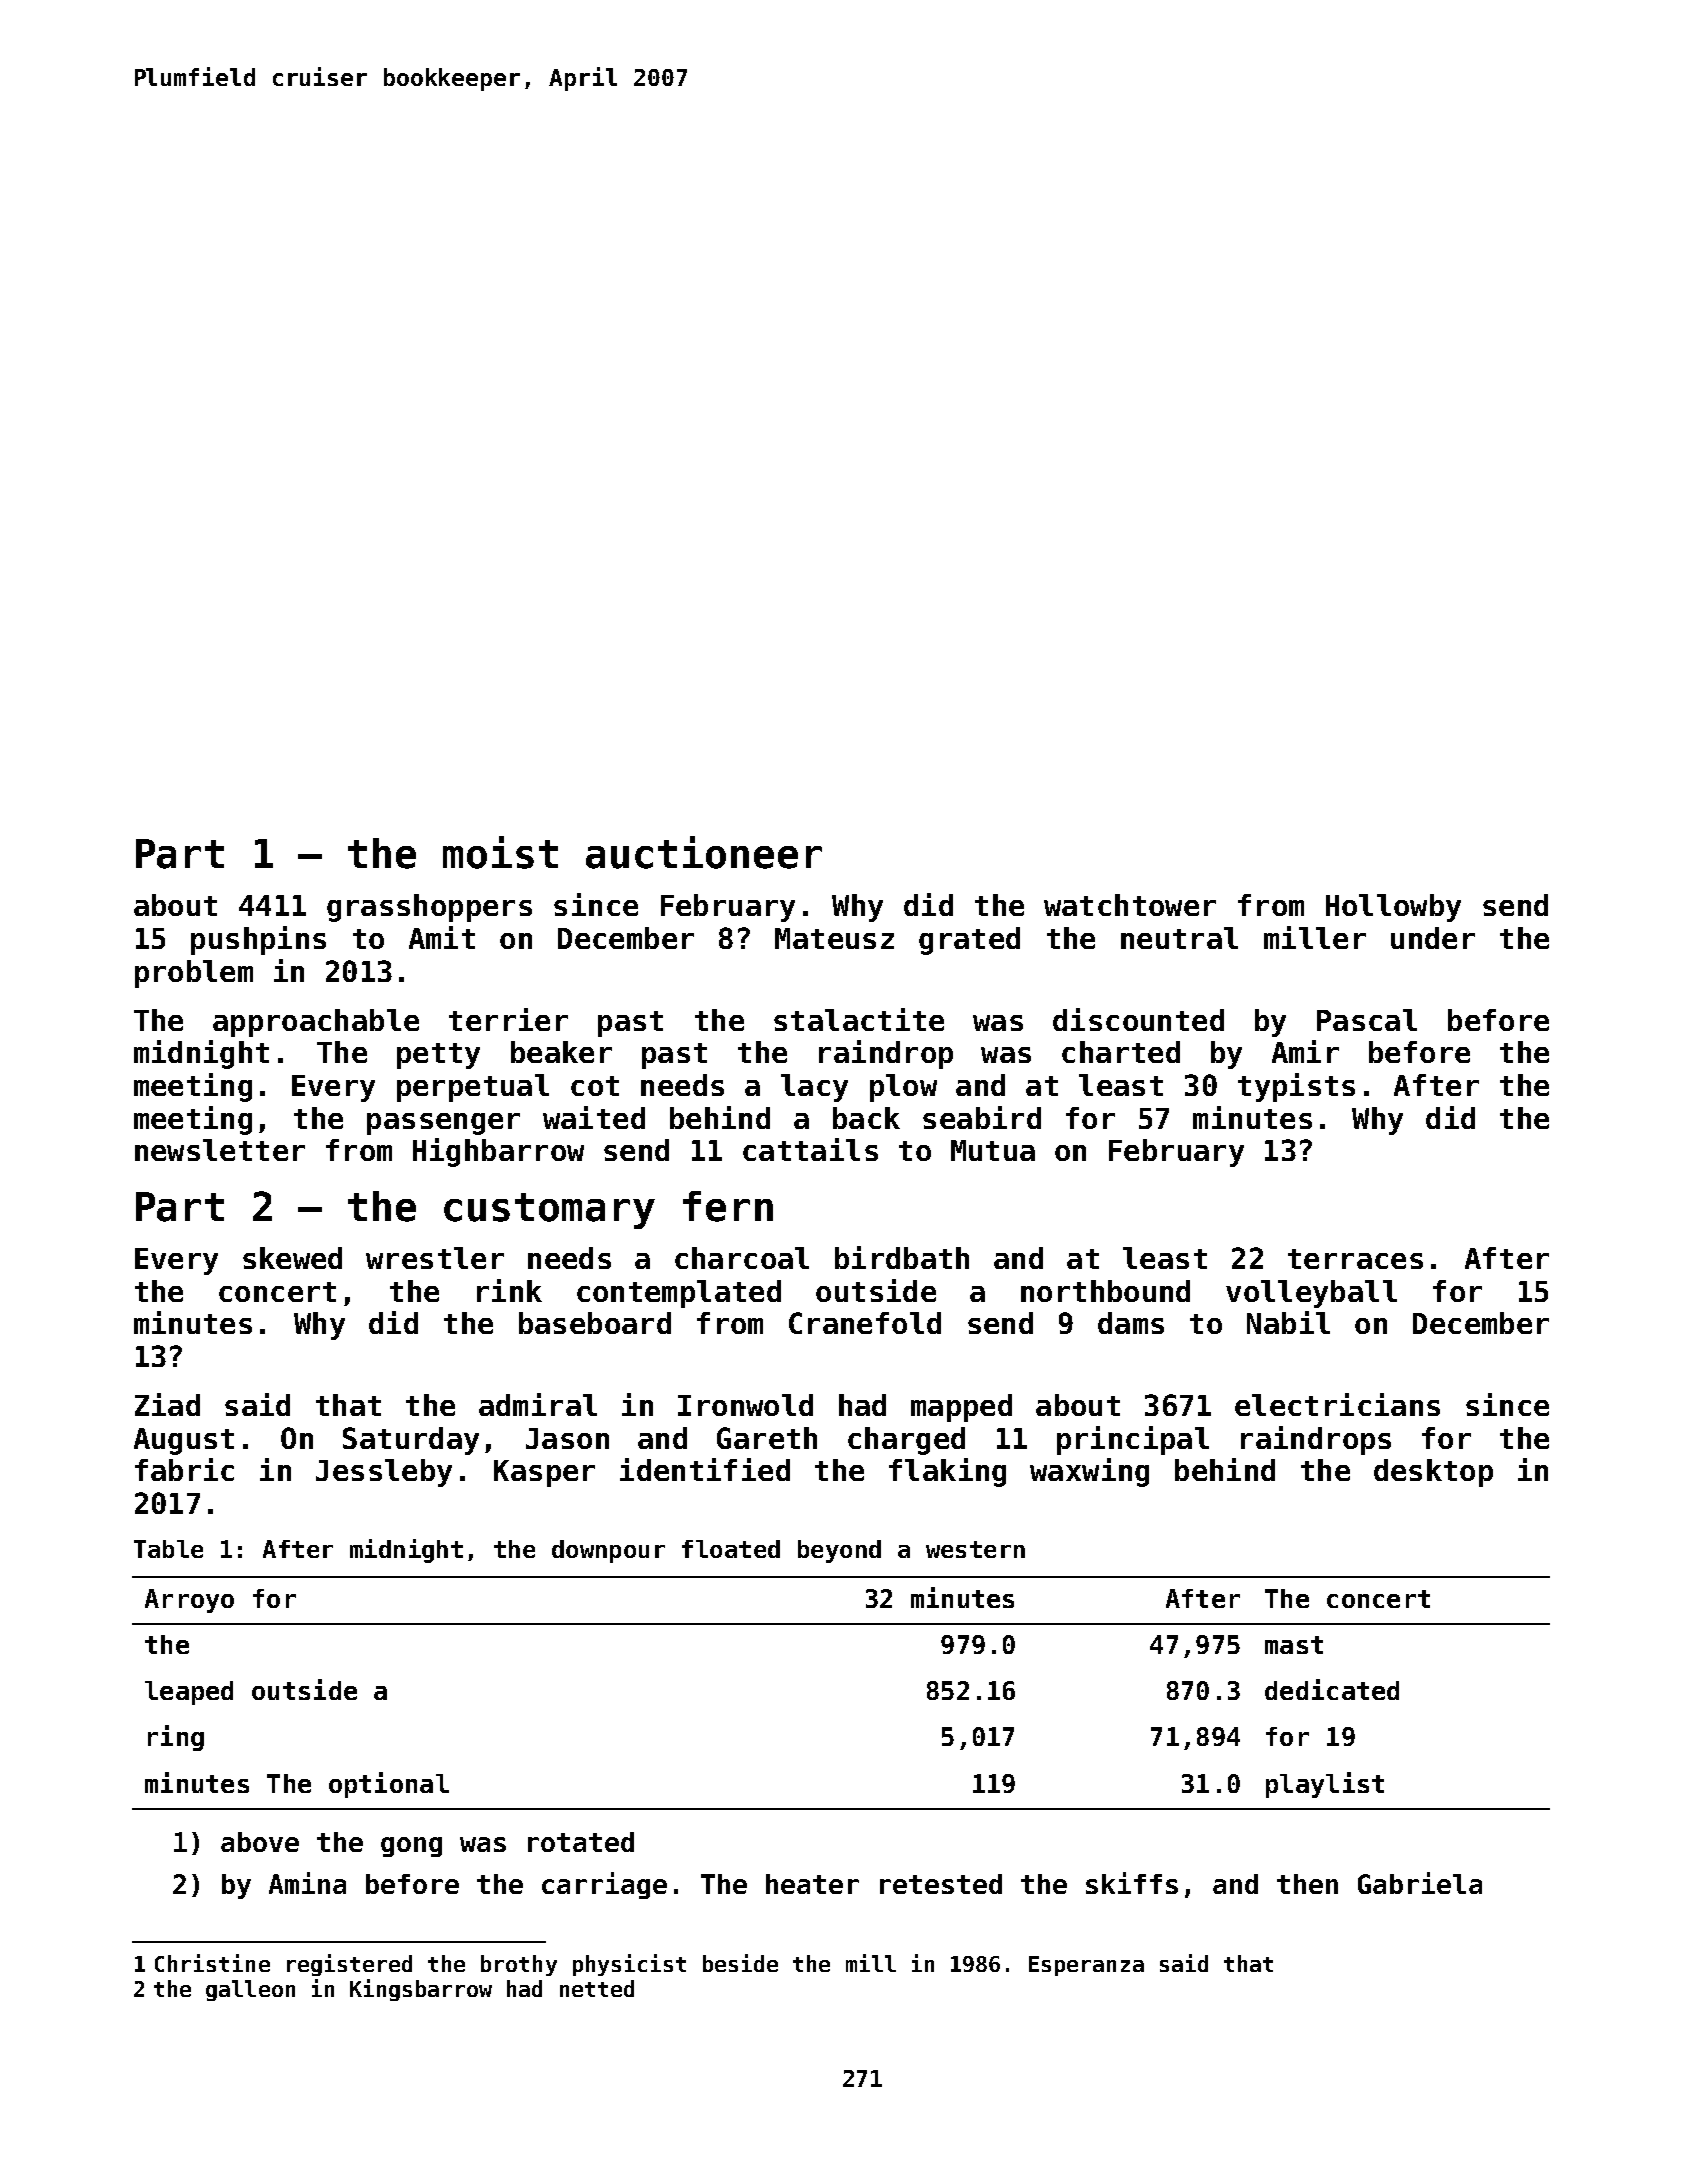 The width and height of the screenshot is (1683, 2178). I want to click on mast, so click(1294, 1645).
